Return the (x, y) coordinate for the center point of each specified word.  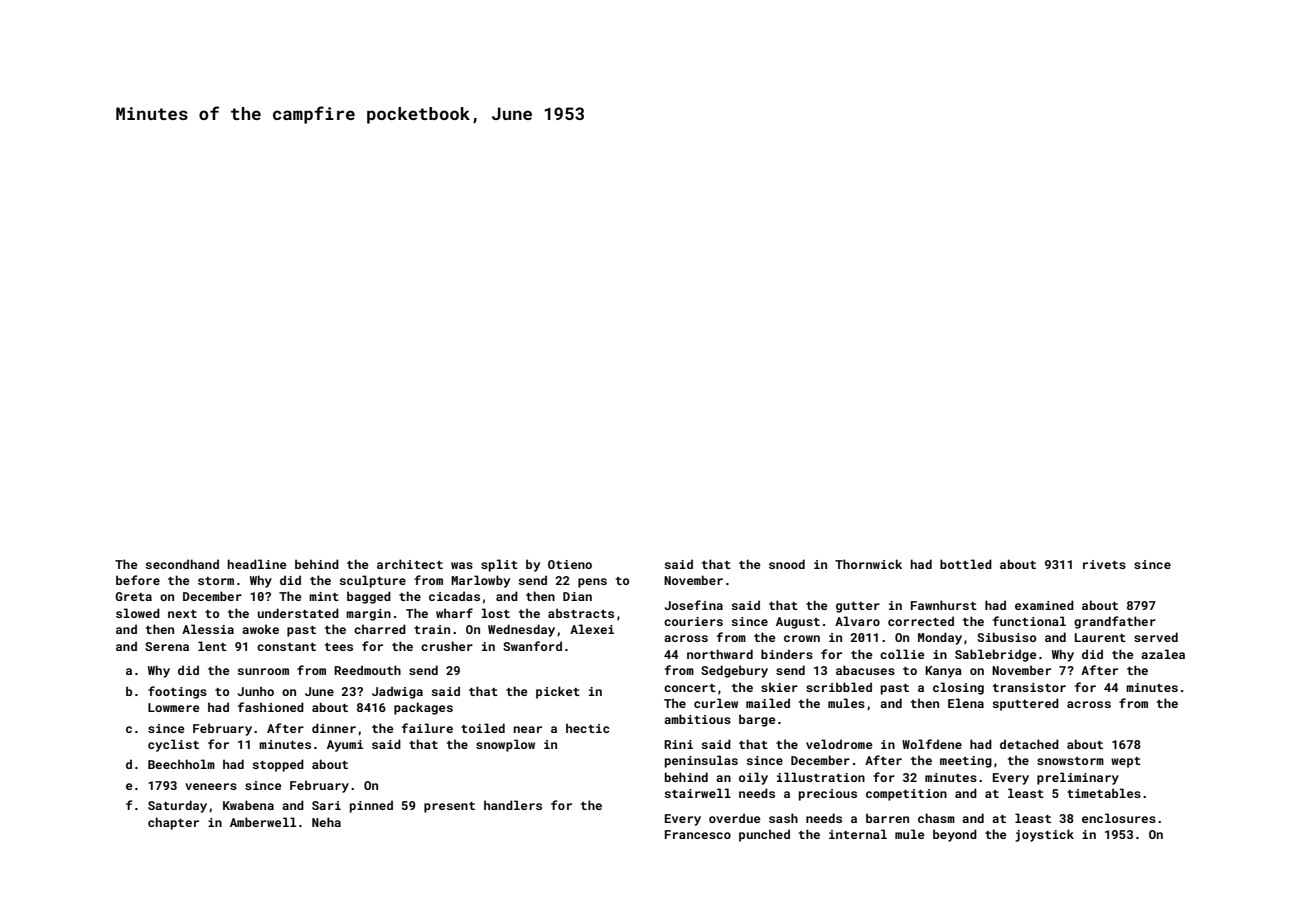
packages (423, 708)
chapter (173, 823)
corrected (921, 621)
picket (558, 692)
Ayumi (345, 746)
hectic (587, 728)
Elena (966, 703)
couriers (693, 621)
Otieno (570, 564)
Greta (134, 596)
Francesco (698, 834)
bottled (966, 564)
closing (958, 688)
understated (298, 613)
